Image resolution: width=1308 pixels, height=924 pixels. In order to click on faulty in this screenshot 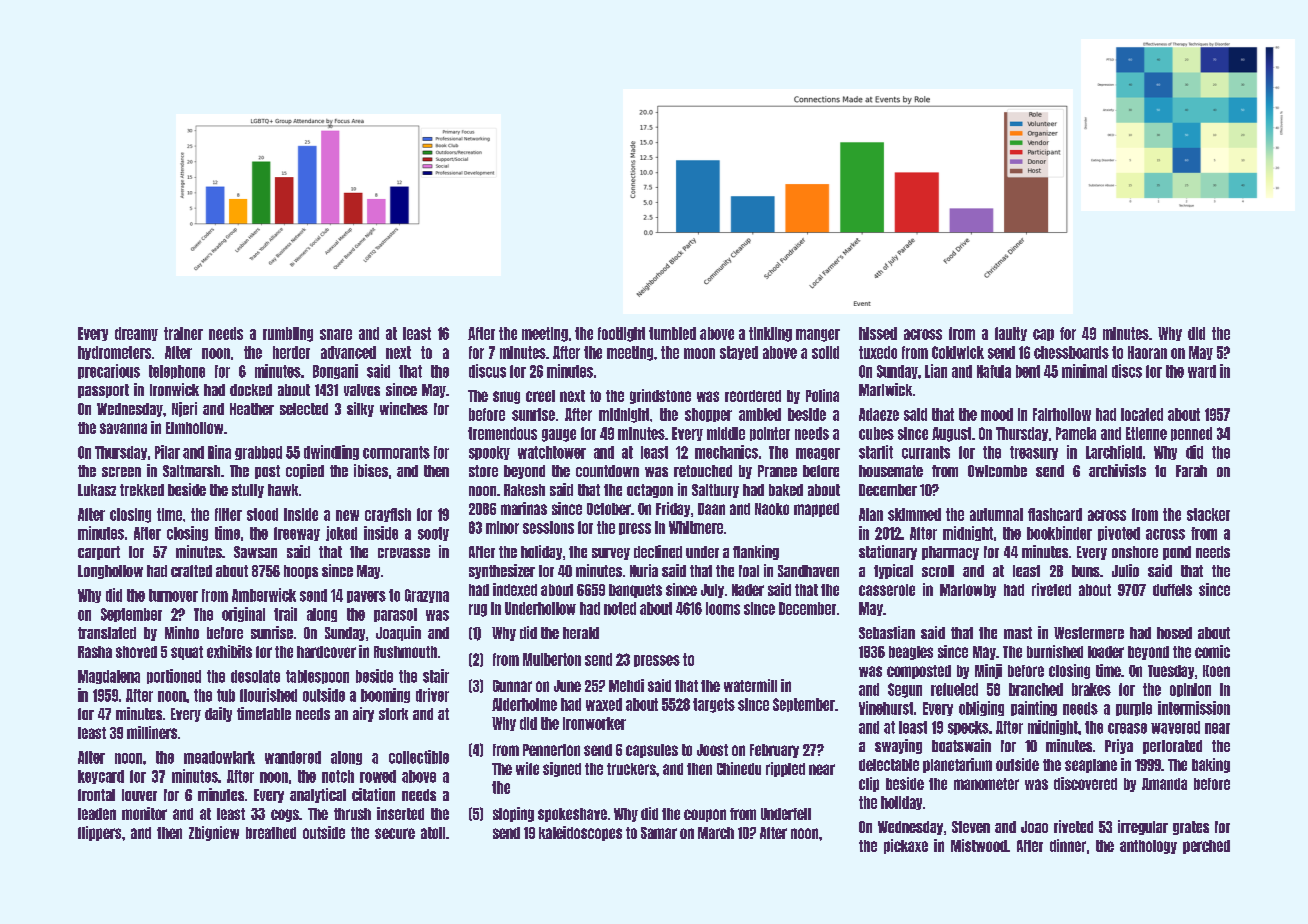, I will do `click(1011, 334)`.
